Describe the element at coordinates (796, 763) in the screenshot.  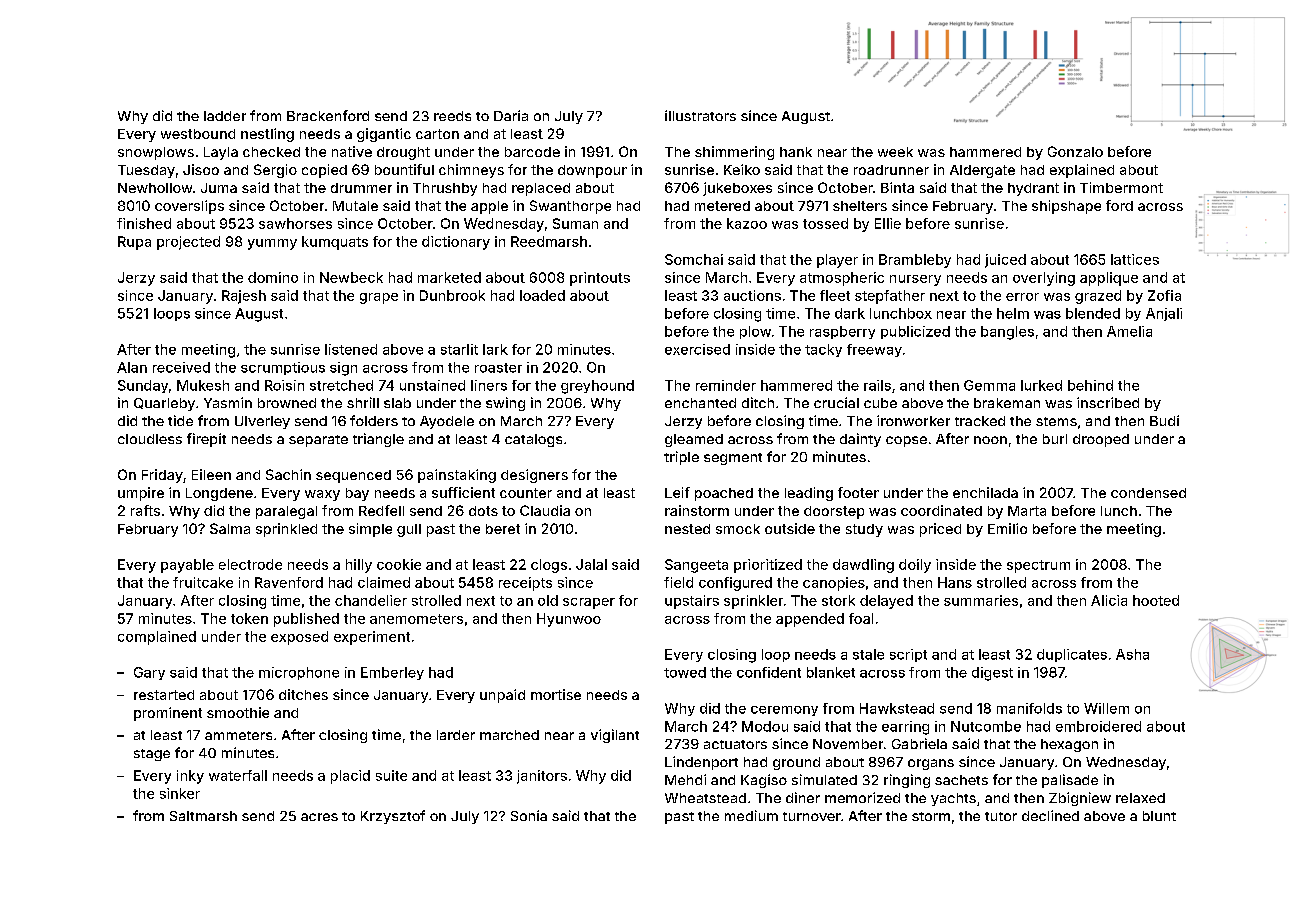
I see `ground` at that location.
